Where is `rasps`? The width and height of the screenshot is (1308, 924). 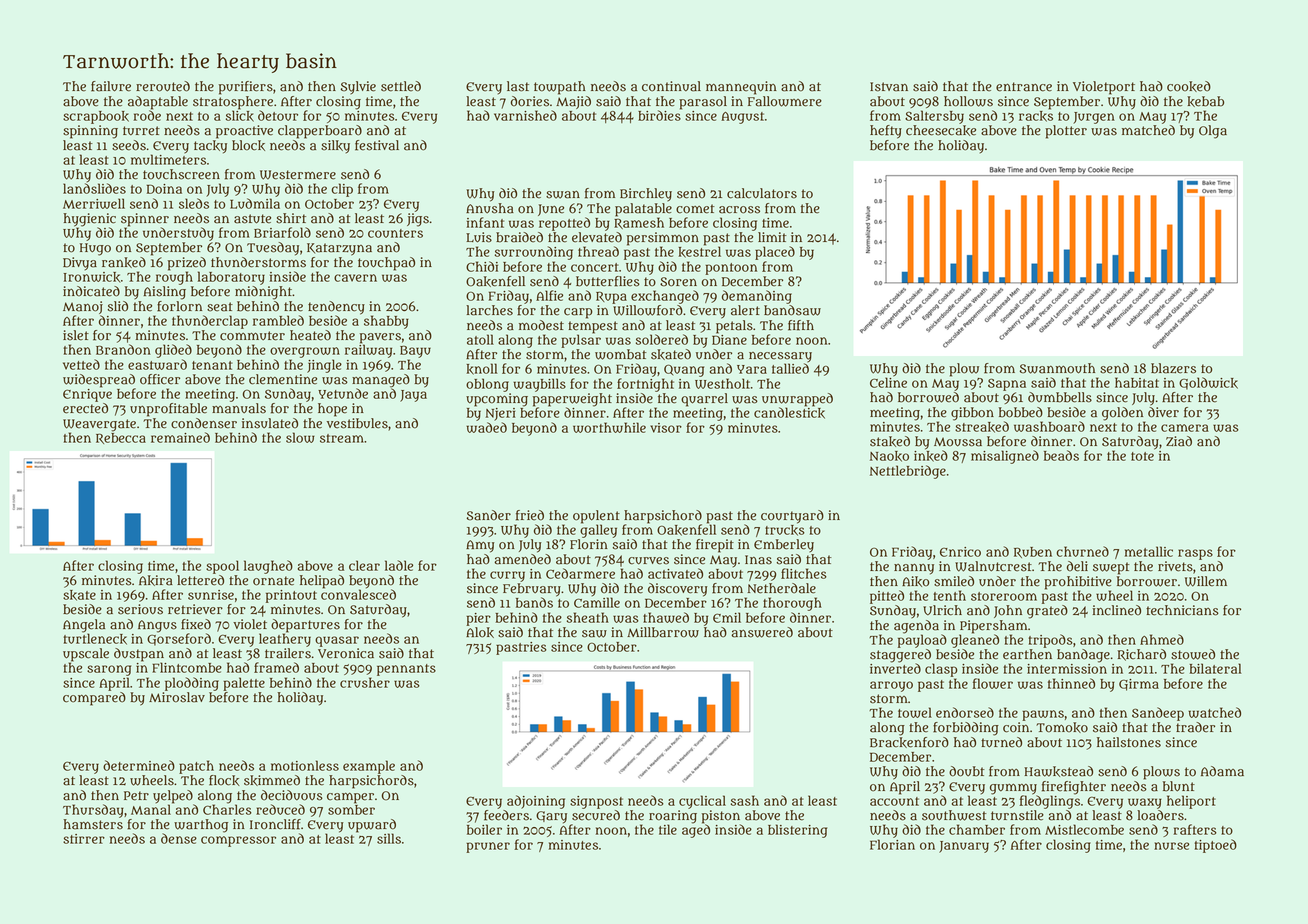
rasps is located at coordinates (1195, 554).
